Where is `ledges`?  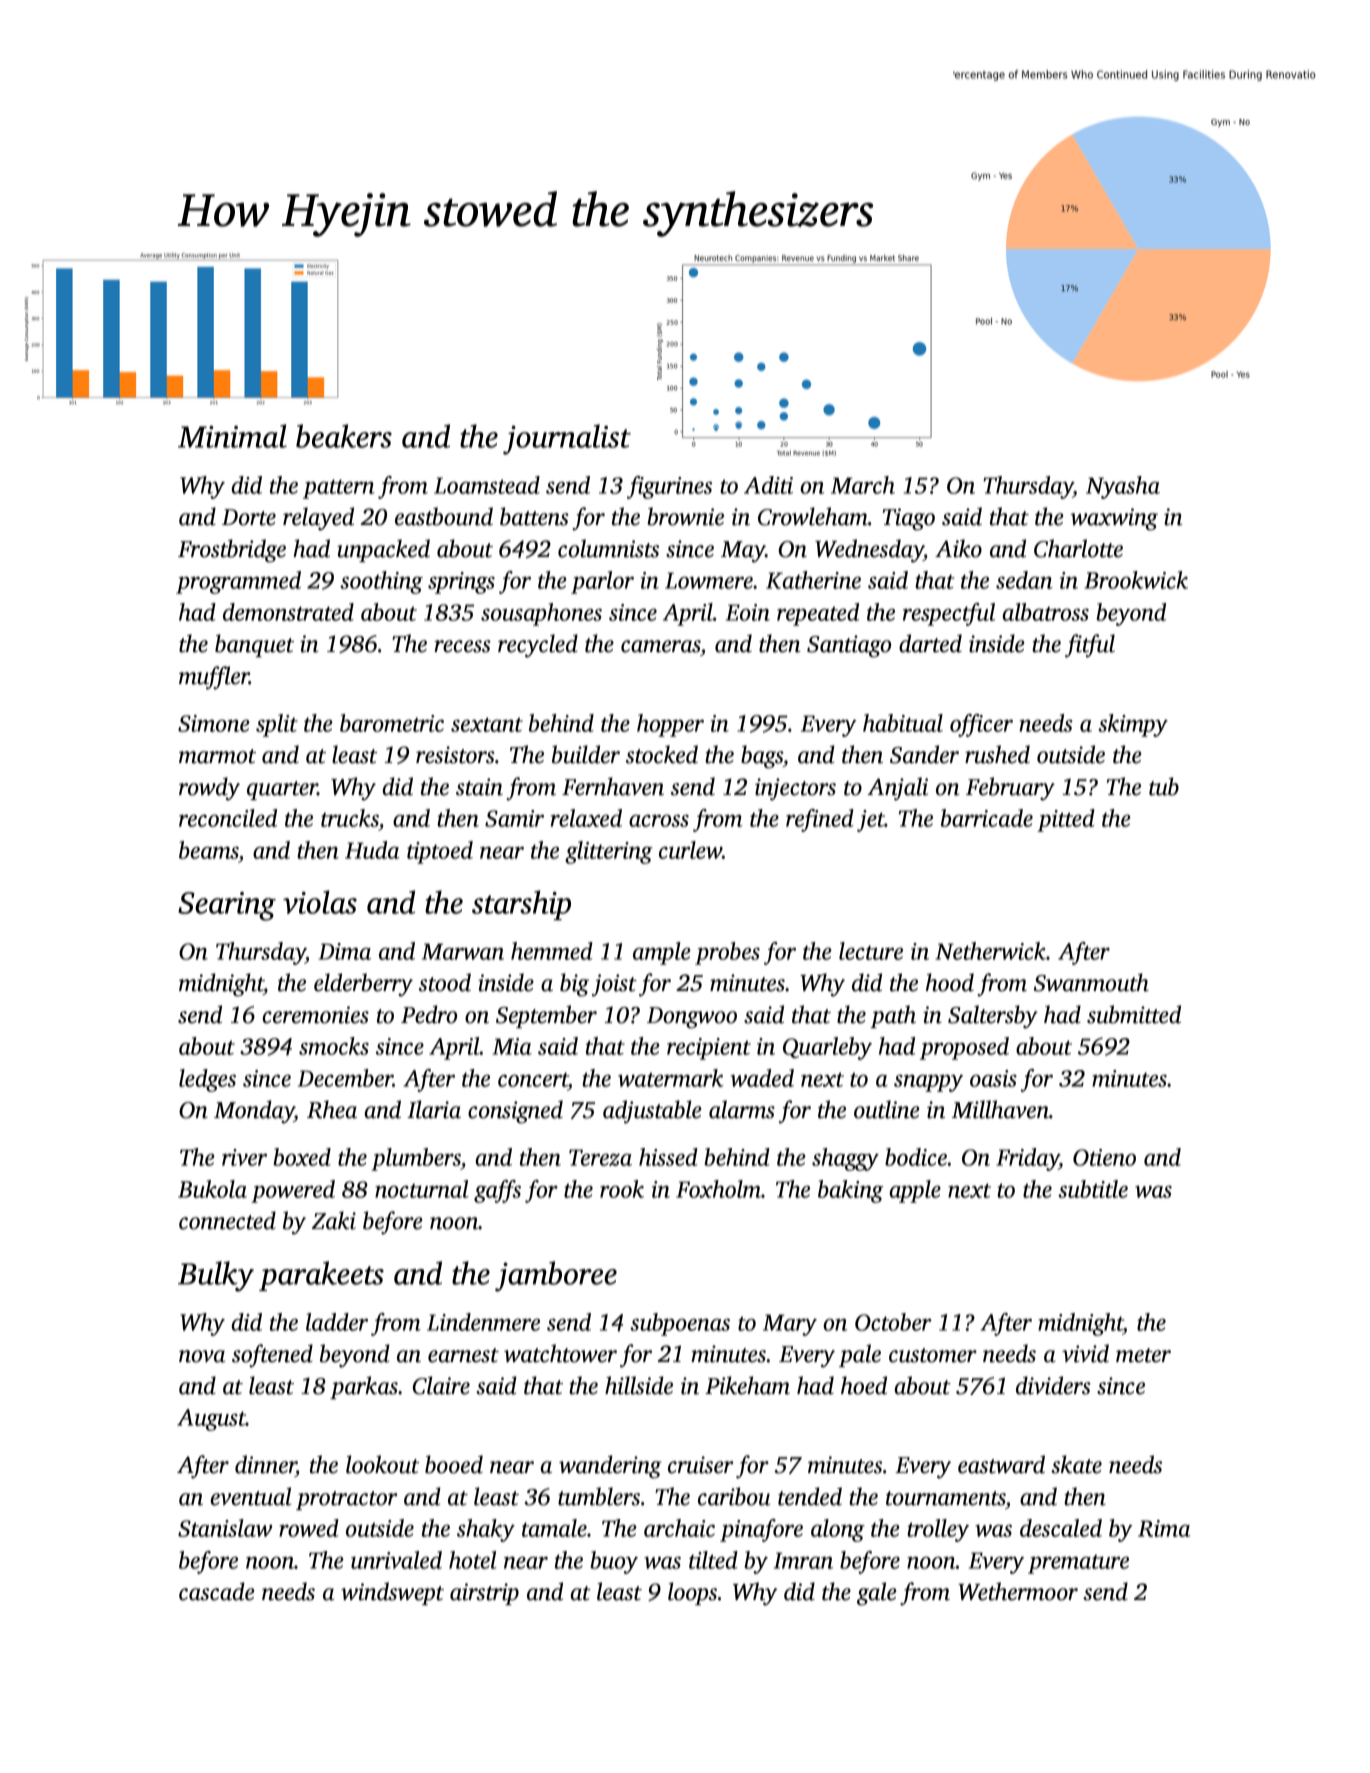
ledges is located at coordinates (207, 1080).
